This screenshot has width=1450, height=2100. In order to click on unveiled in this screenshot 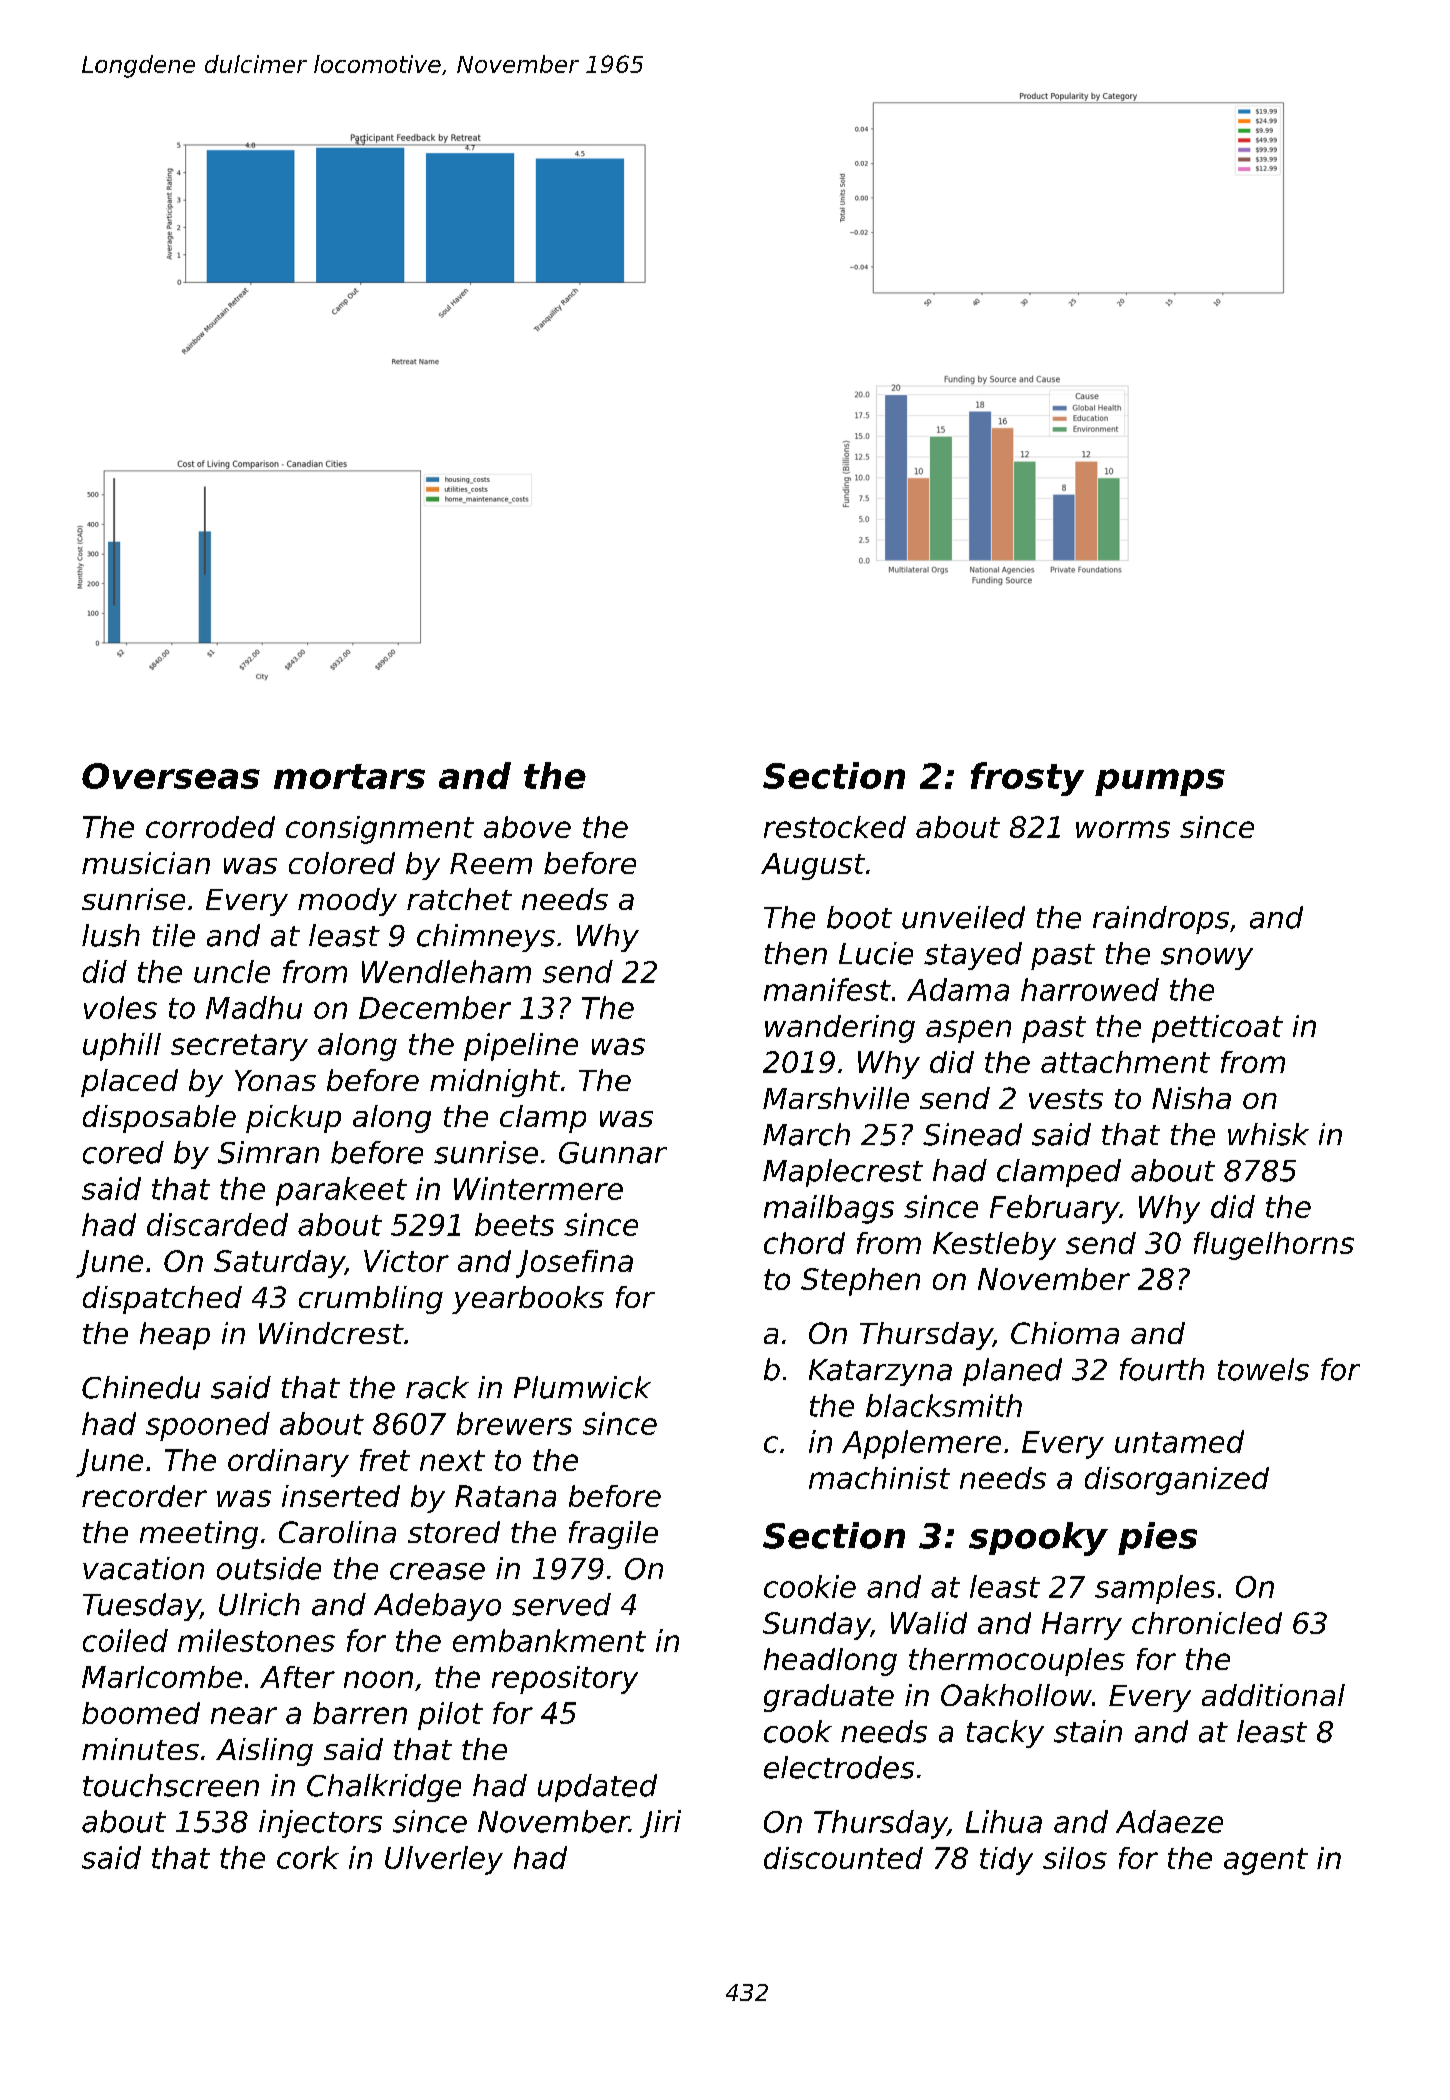, I will do `click(963, 917)`.
